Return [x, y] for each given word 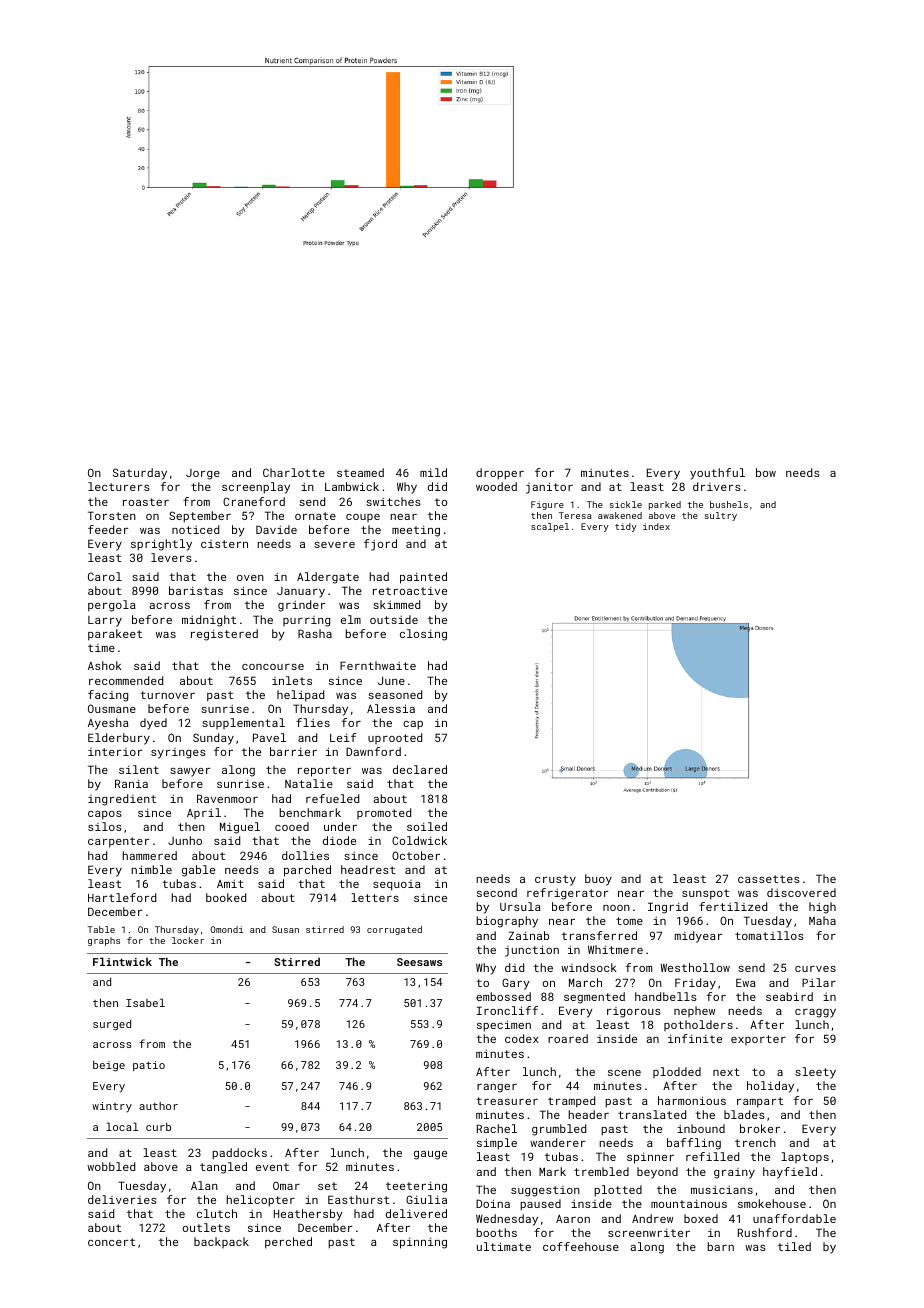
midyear [698, 937]
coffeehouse [581, 1246]
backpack [221, 1242]
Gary [516, 984]
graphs [104, 941]
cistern [224, 544]
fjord [380, 545]
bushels [729, 504]
